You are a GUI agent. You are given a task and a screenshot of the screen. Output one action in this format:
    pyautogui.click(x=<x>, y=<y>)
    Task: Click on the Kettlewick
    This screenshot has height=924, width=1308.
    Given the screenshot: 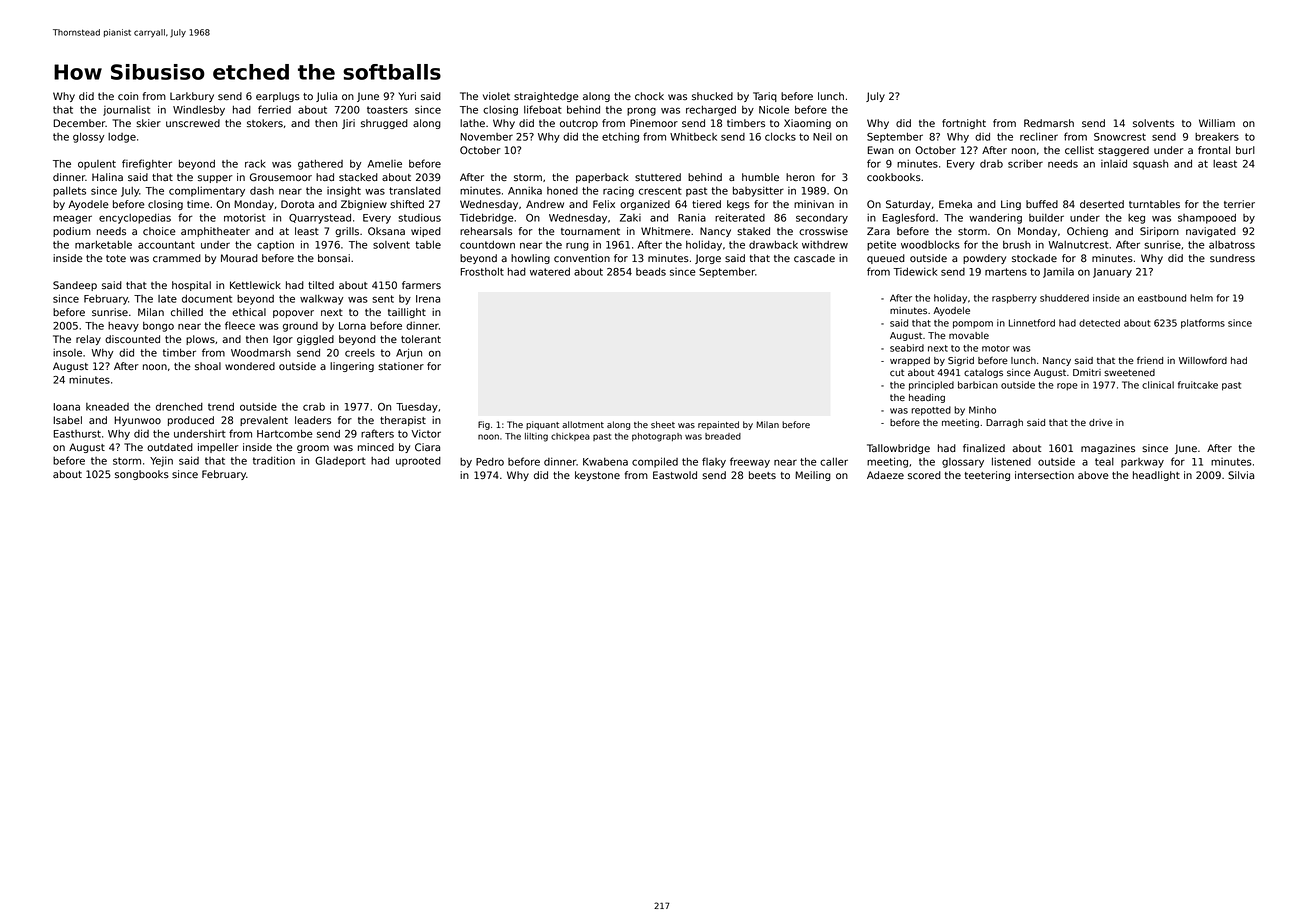 What is the action you would take?
    pyautogui.click(x=255, y=285)
